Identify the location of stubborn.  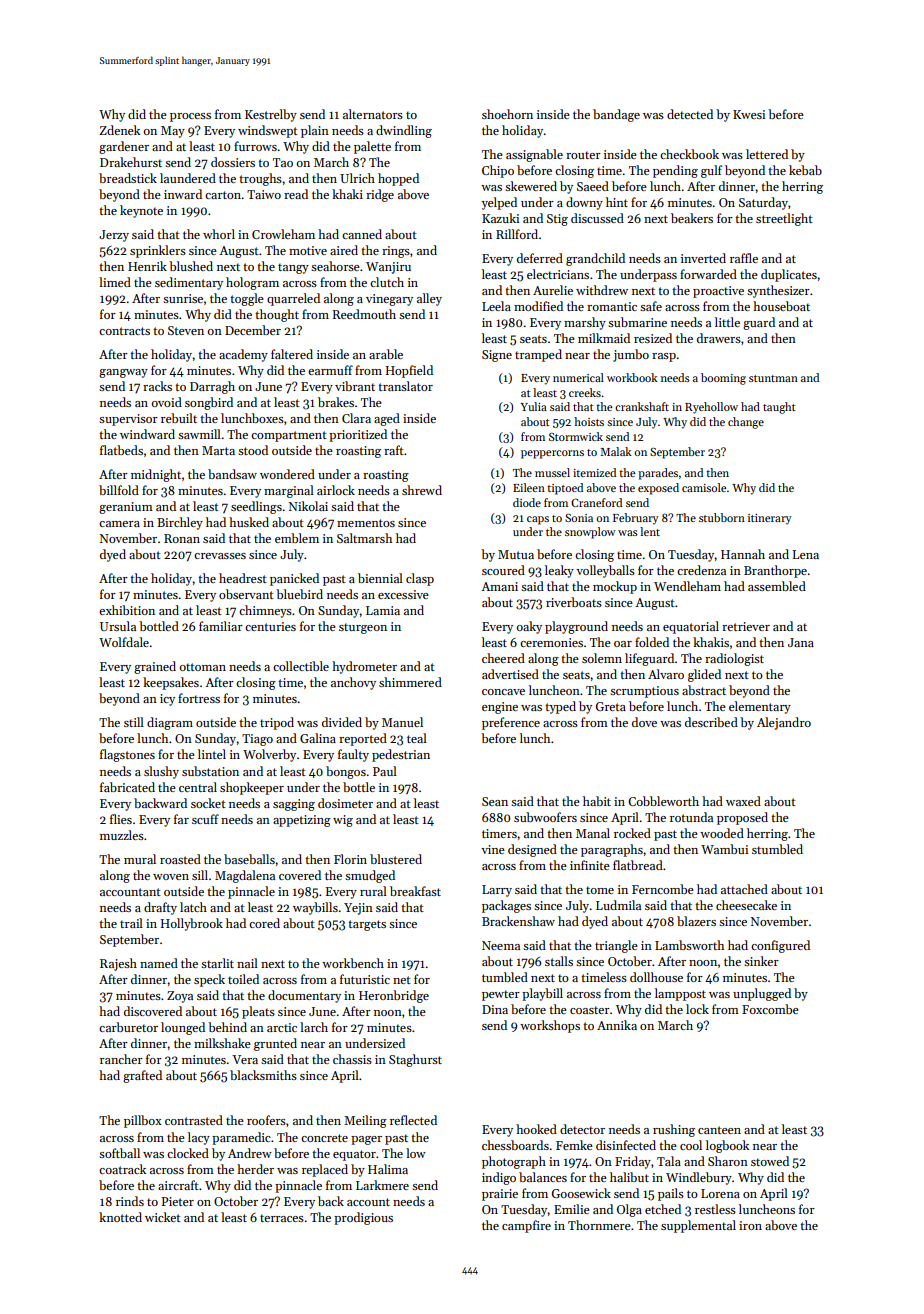
(722, 517).
